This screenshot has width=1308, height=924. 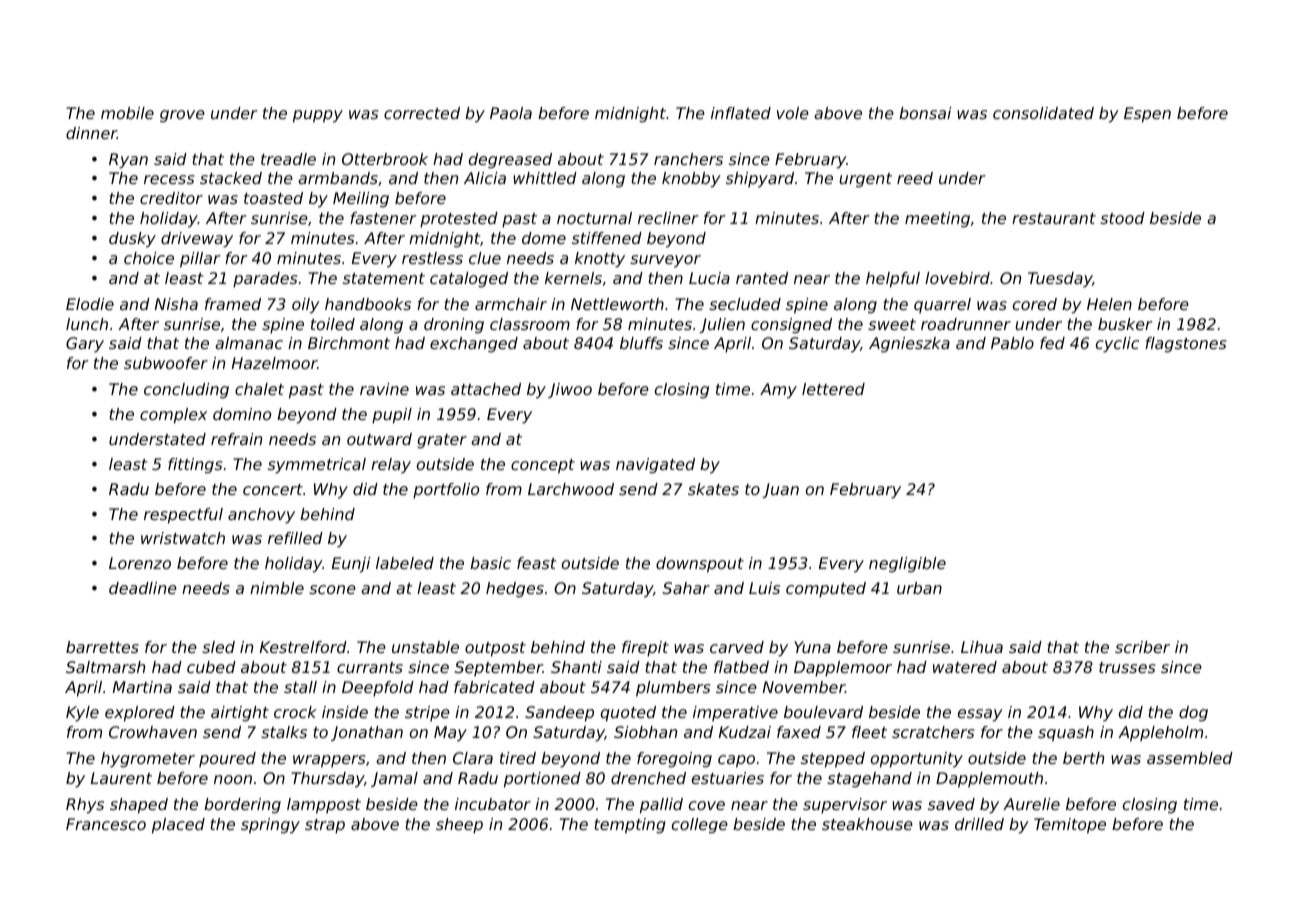 What do you see at coordinates (186, 391) in the screenshot?
I see `concluding` at bounding box center [186, 391].
